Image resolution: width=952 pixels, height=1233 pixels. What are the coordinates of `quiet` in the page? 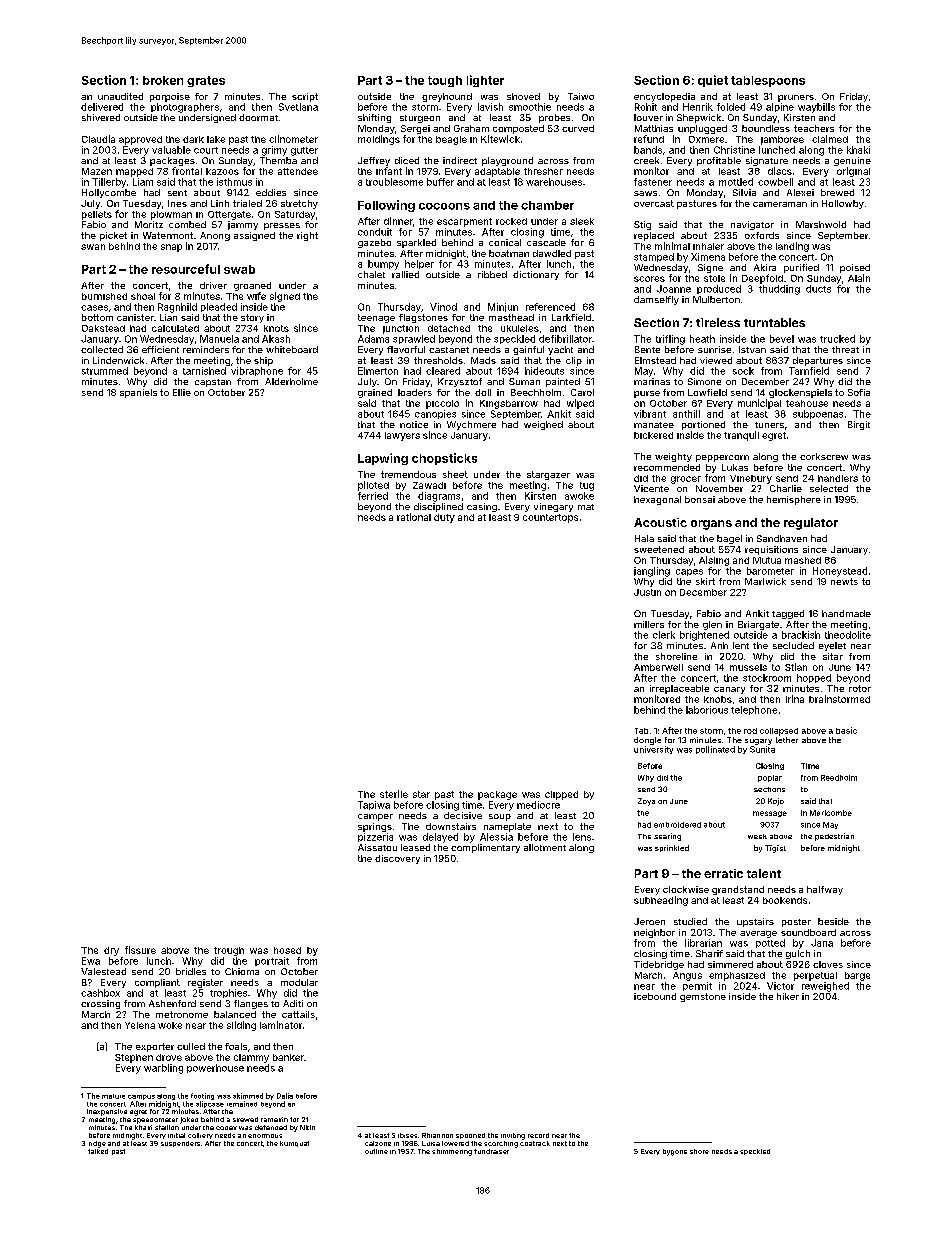 It's located at (713, 81).
